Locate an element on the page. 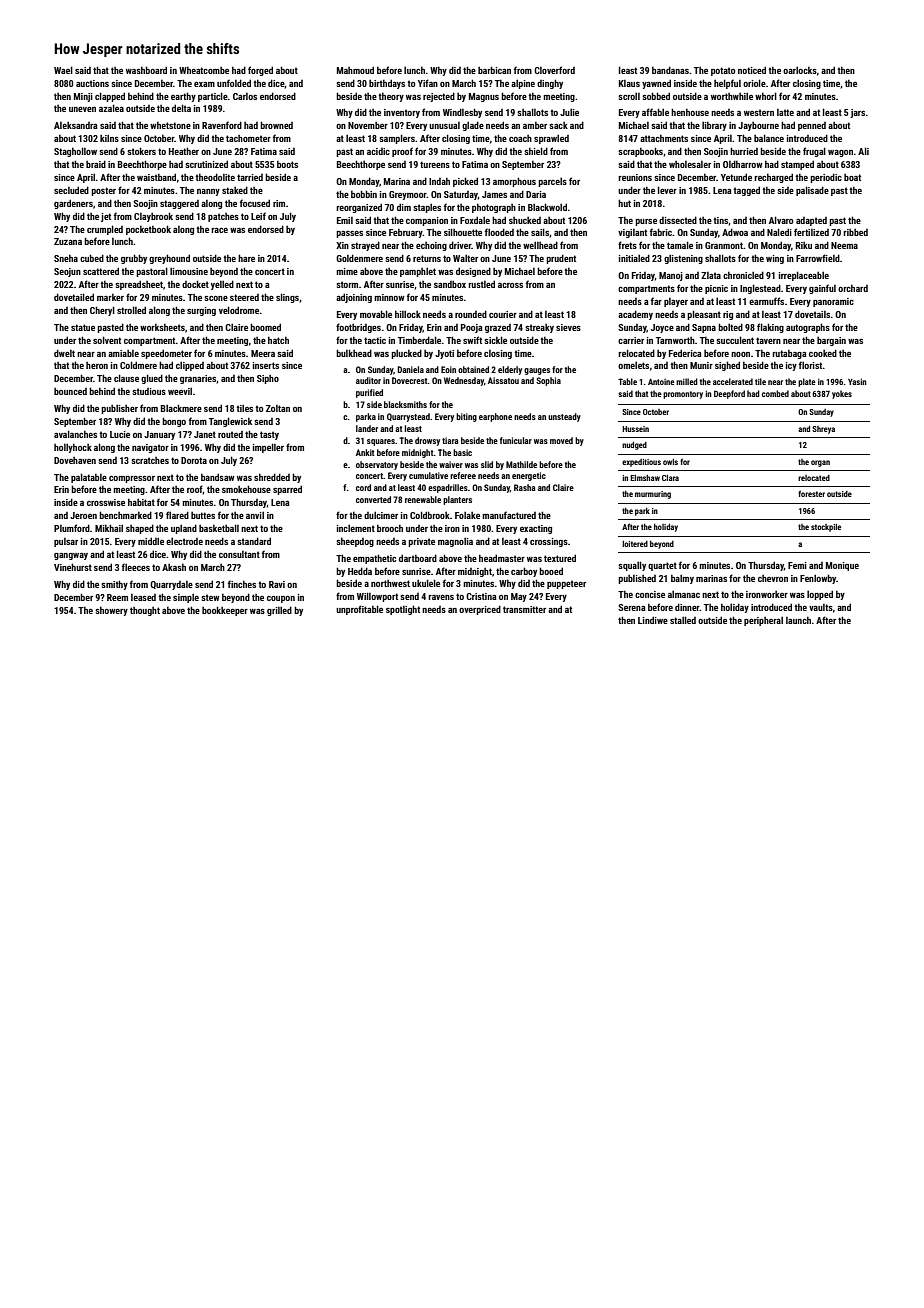 Image resolution: width=924 pixels, height=1308 pixels. unsteady is located at coordinates (564, 417).
